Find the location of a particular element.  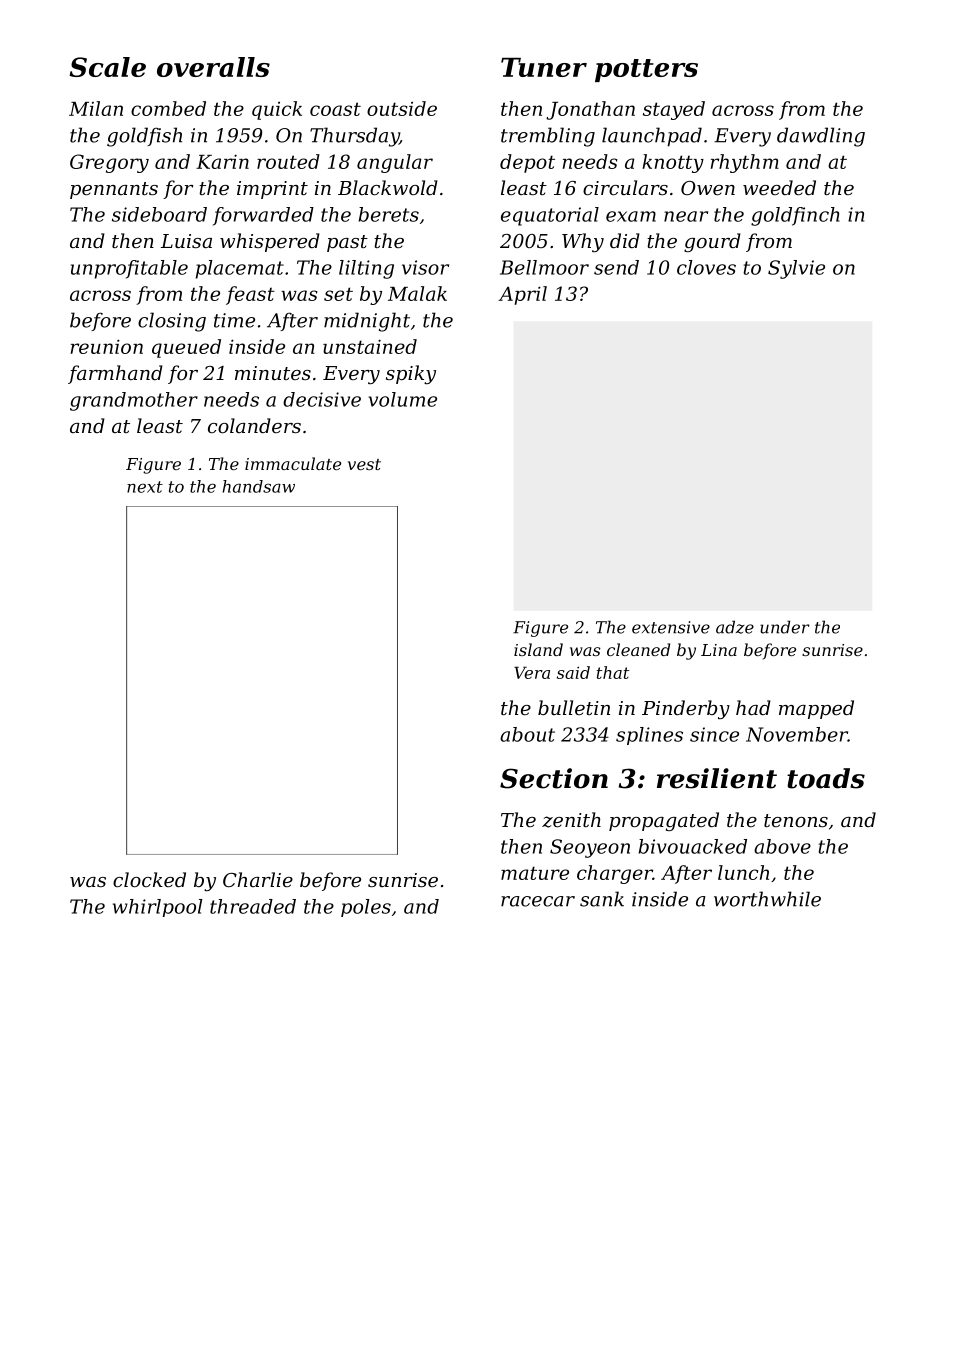

handsaw is located at coordinates (258, 486).
